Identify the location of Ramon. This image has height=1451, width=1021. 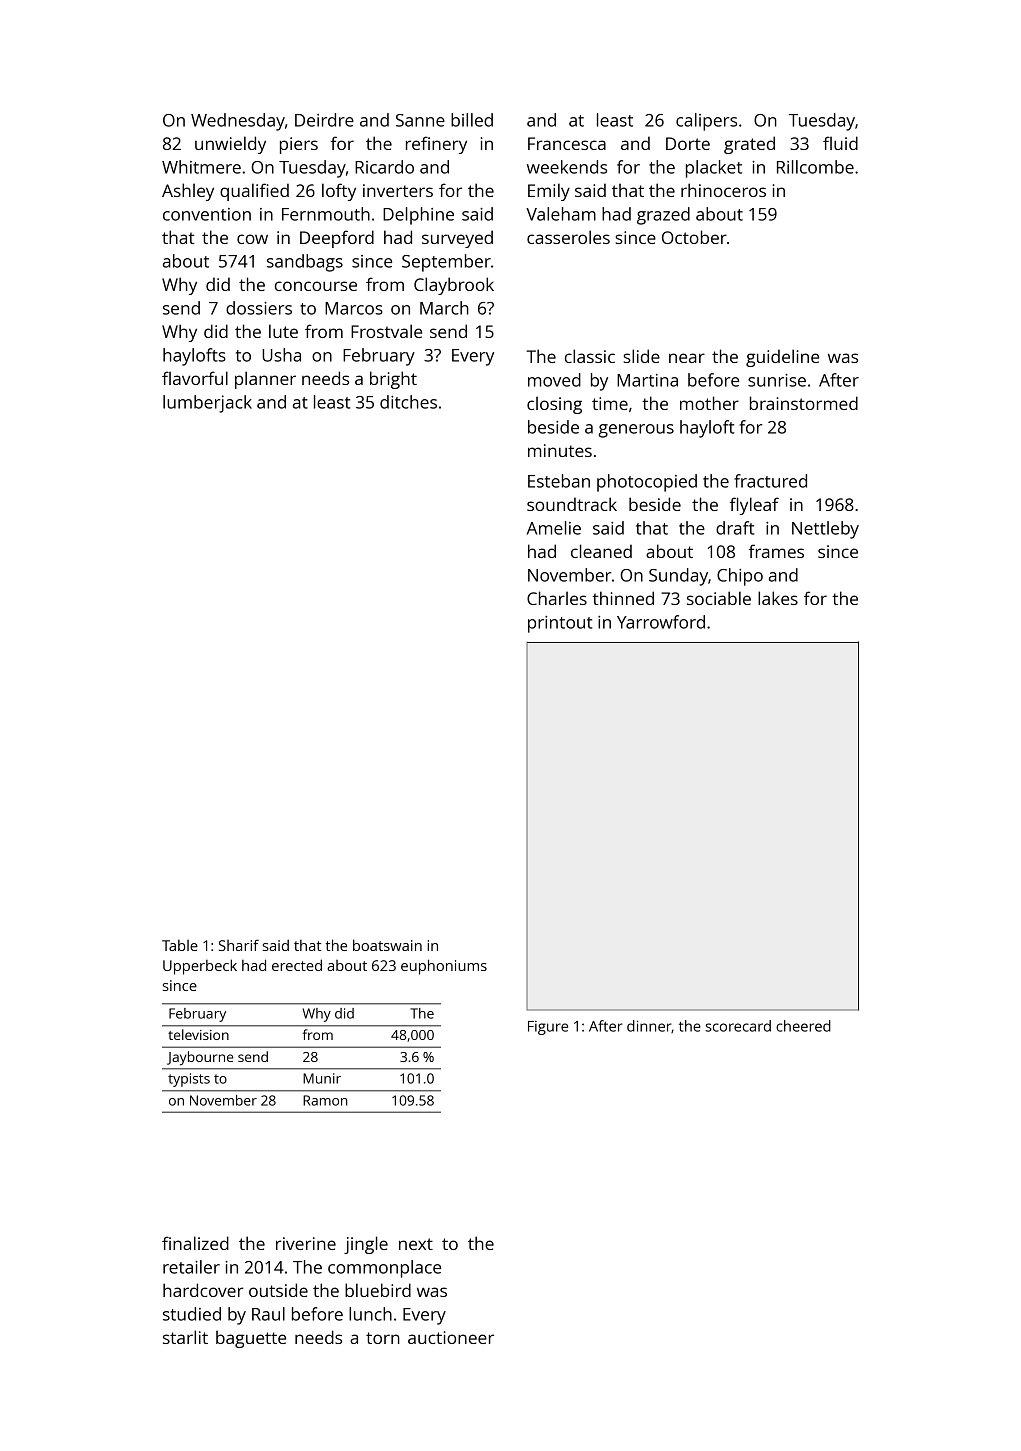
(325, 1100).
